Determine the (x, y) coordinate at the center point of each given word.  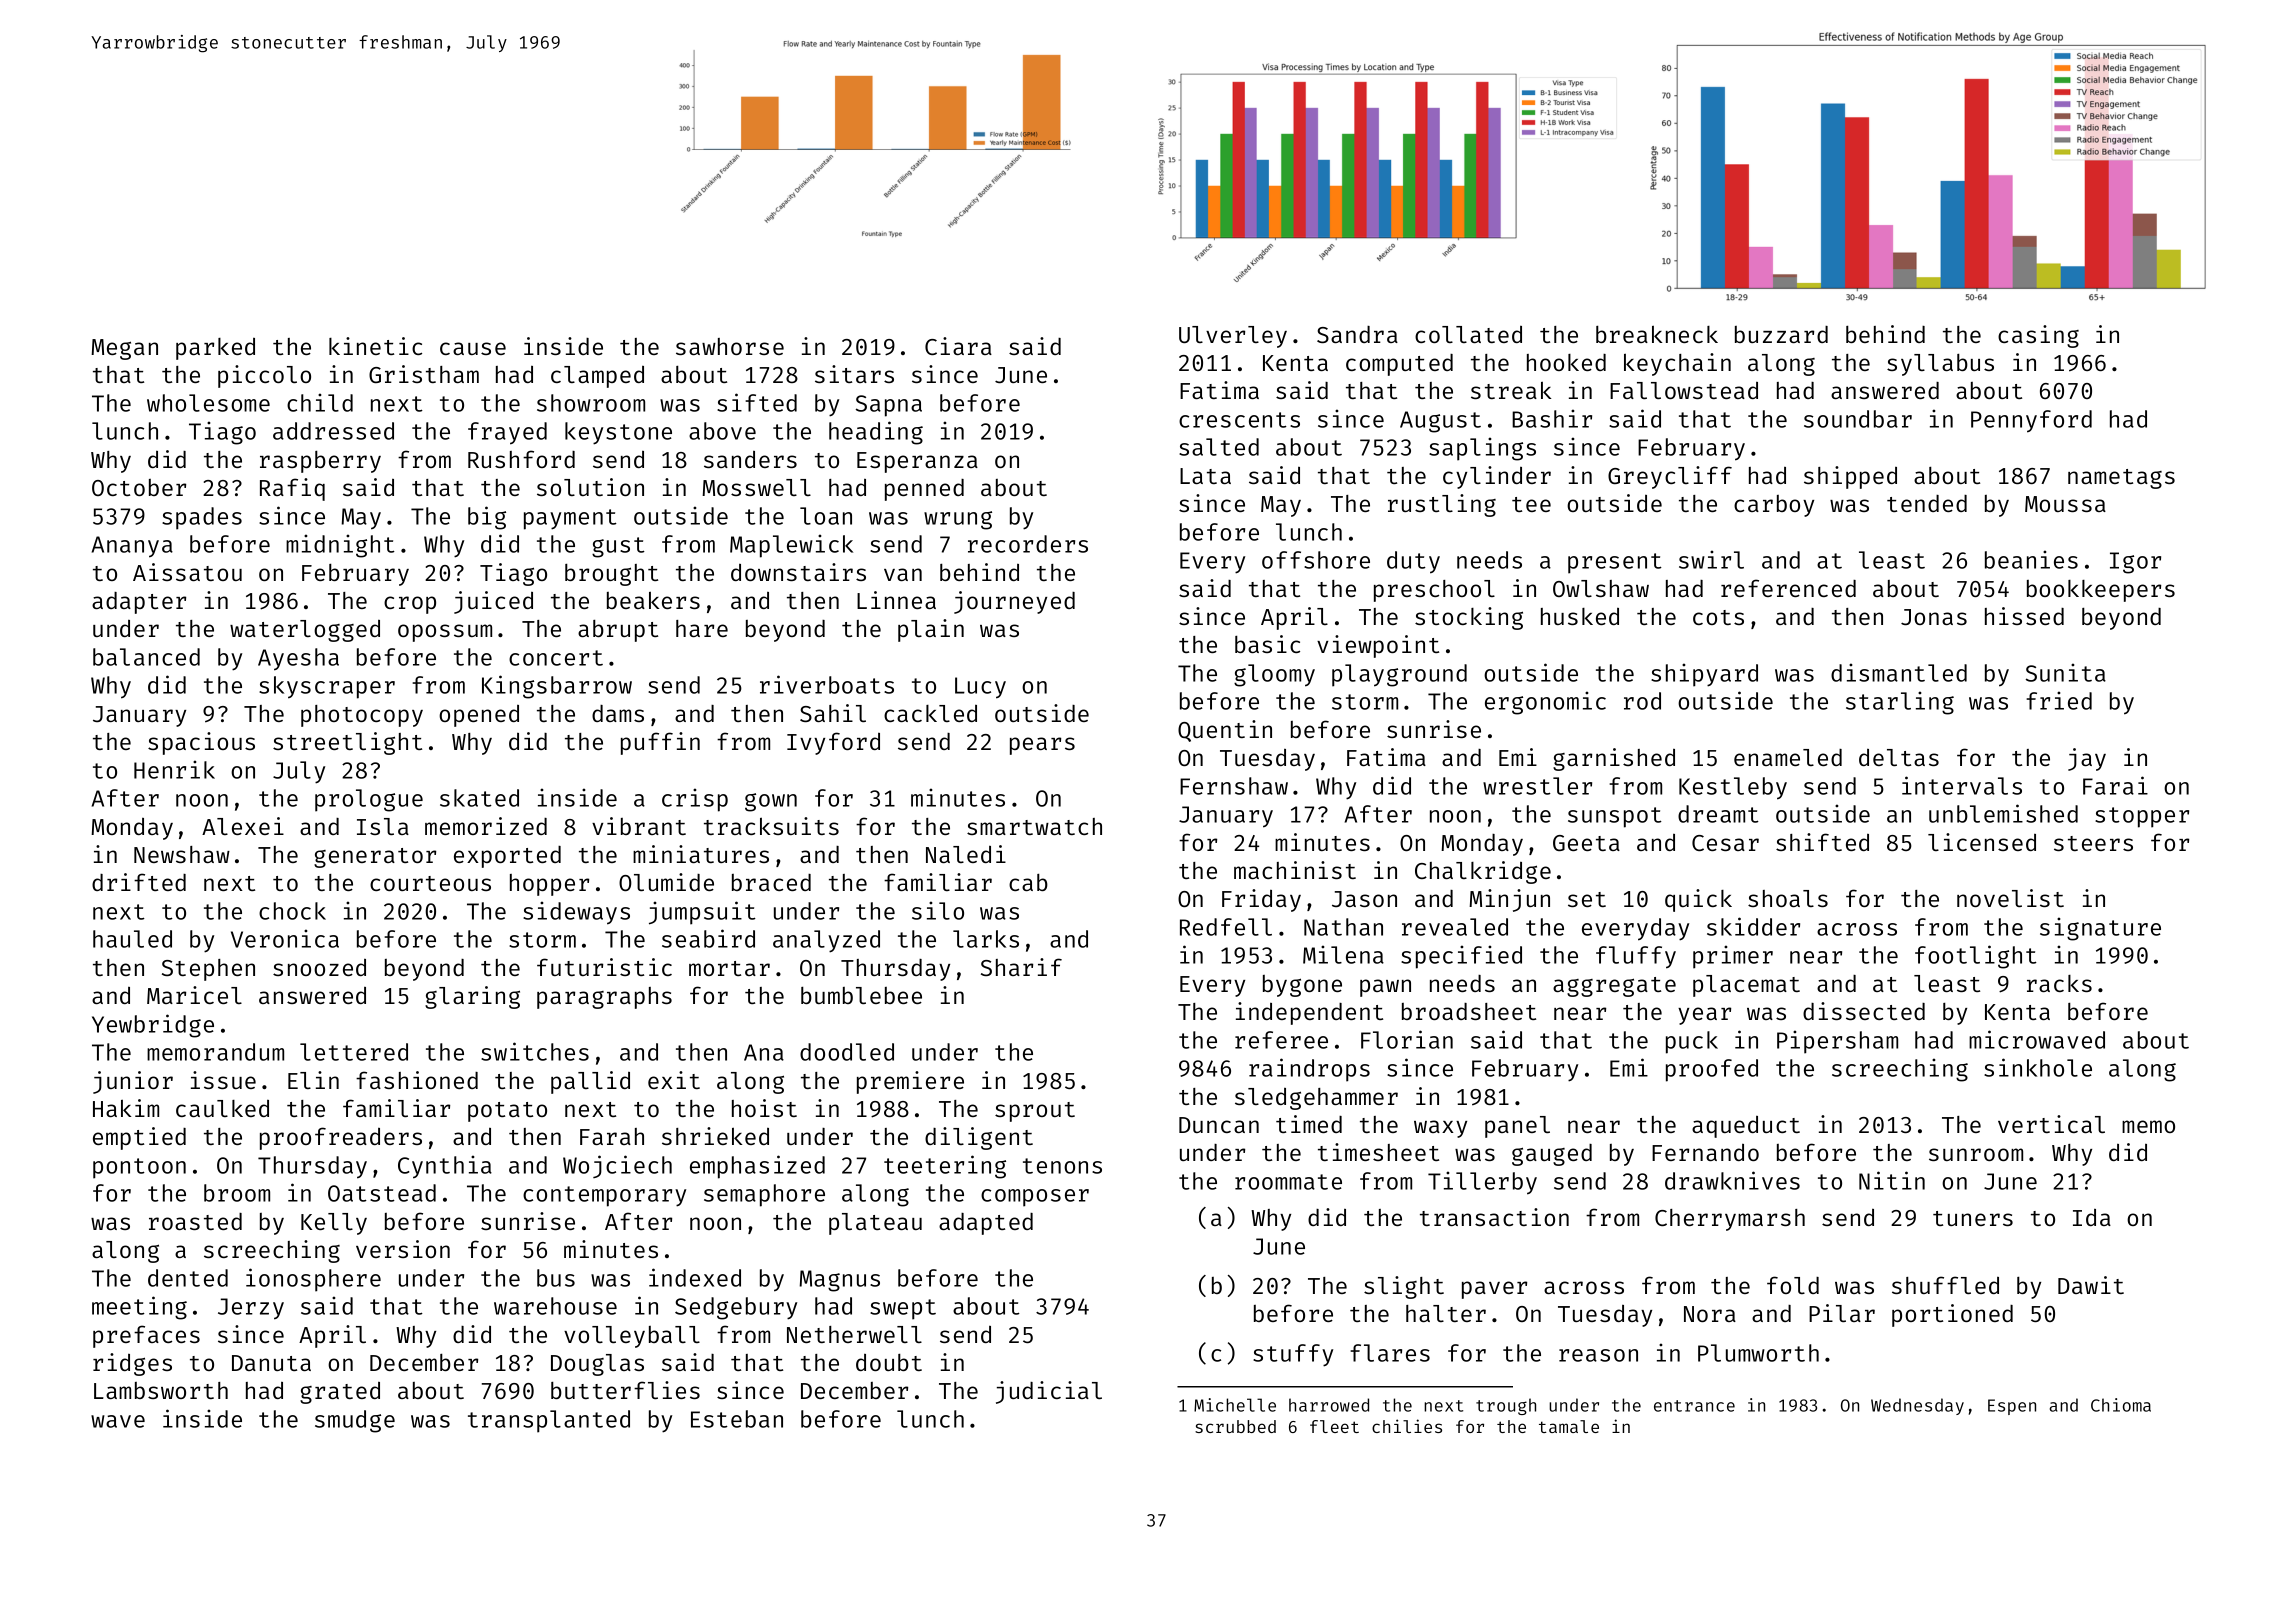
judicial (1049, 1392)
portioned (1952, 1315)
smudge (355, 1421)
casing (2038, 336)
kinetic (375, 346)
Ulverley (1233, 337)
